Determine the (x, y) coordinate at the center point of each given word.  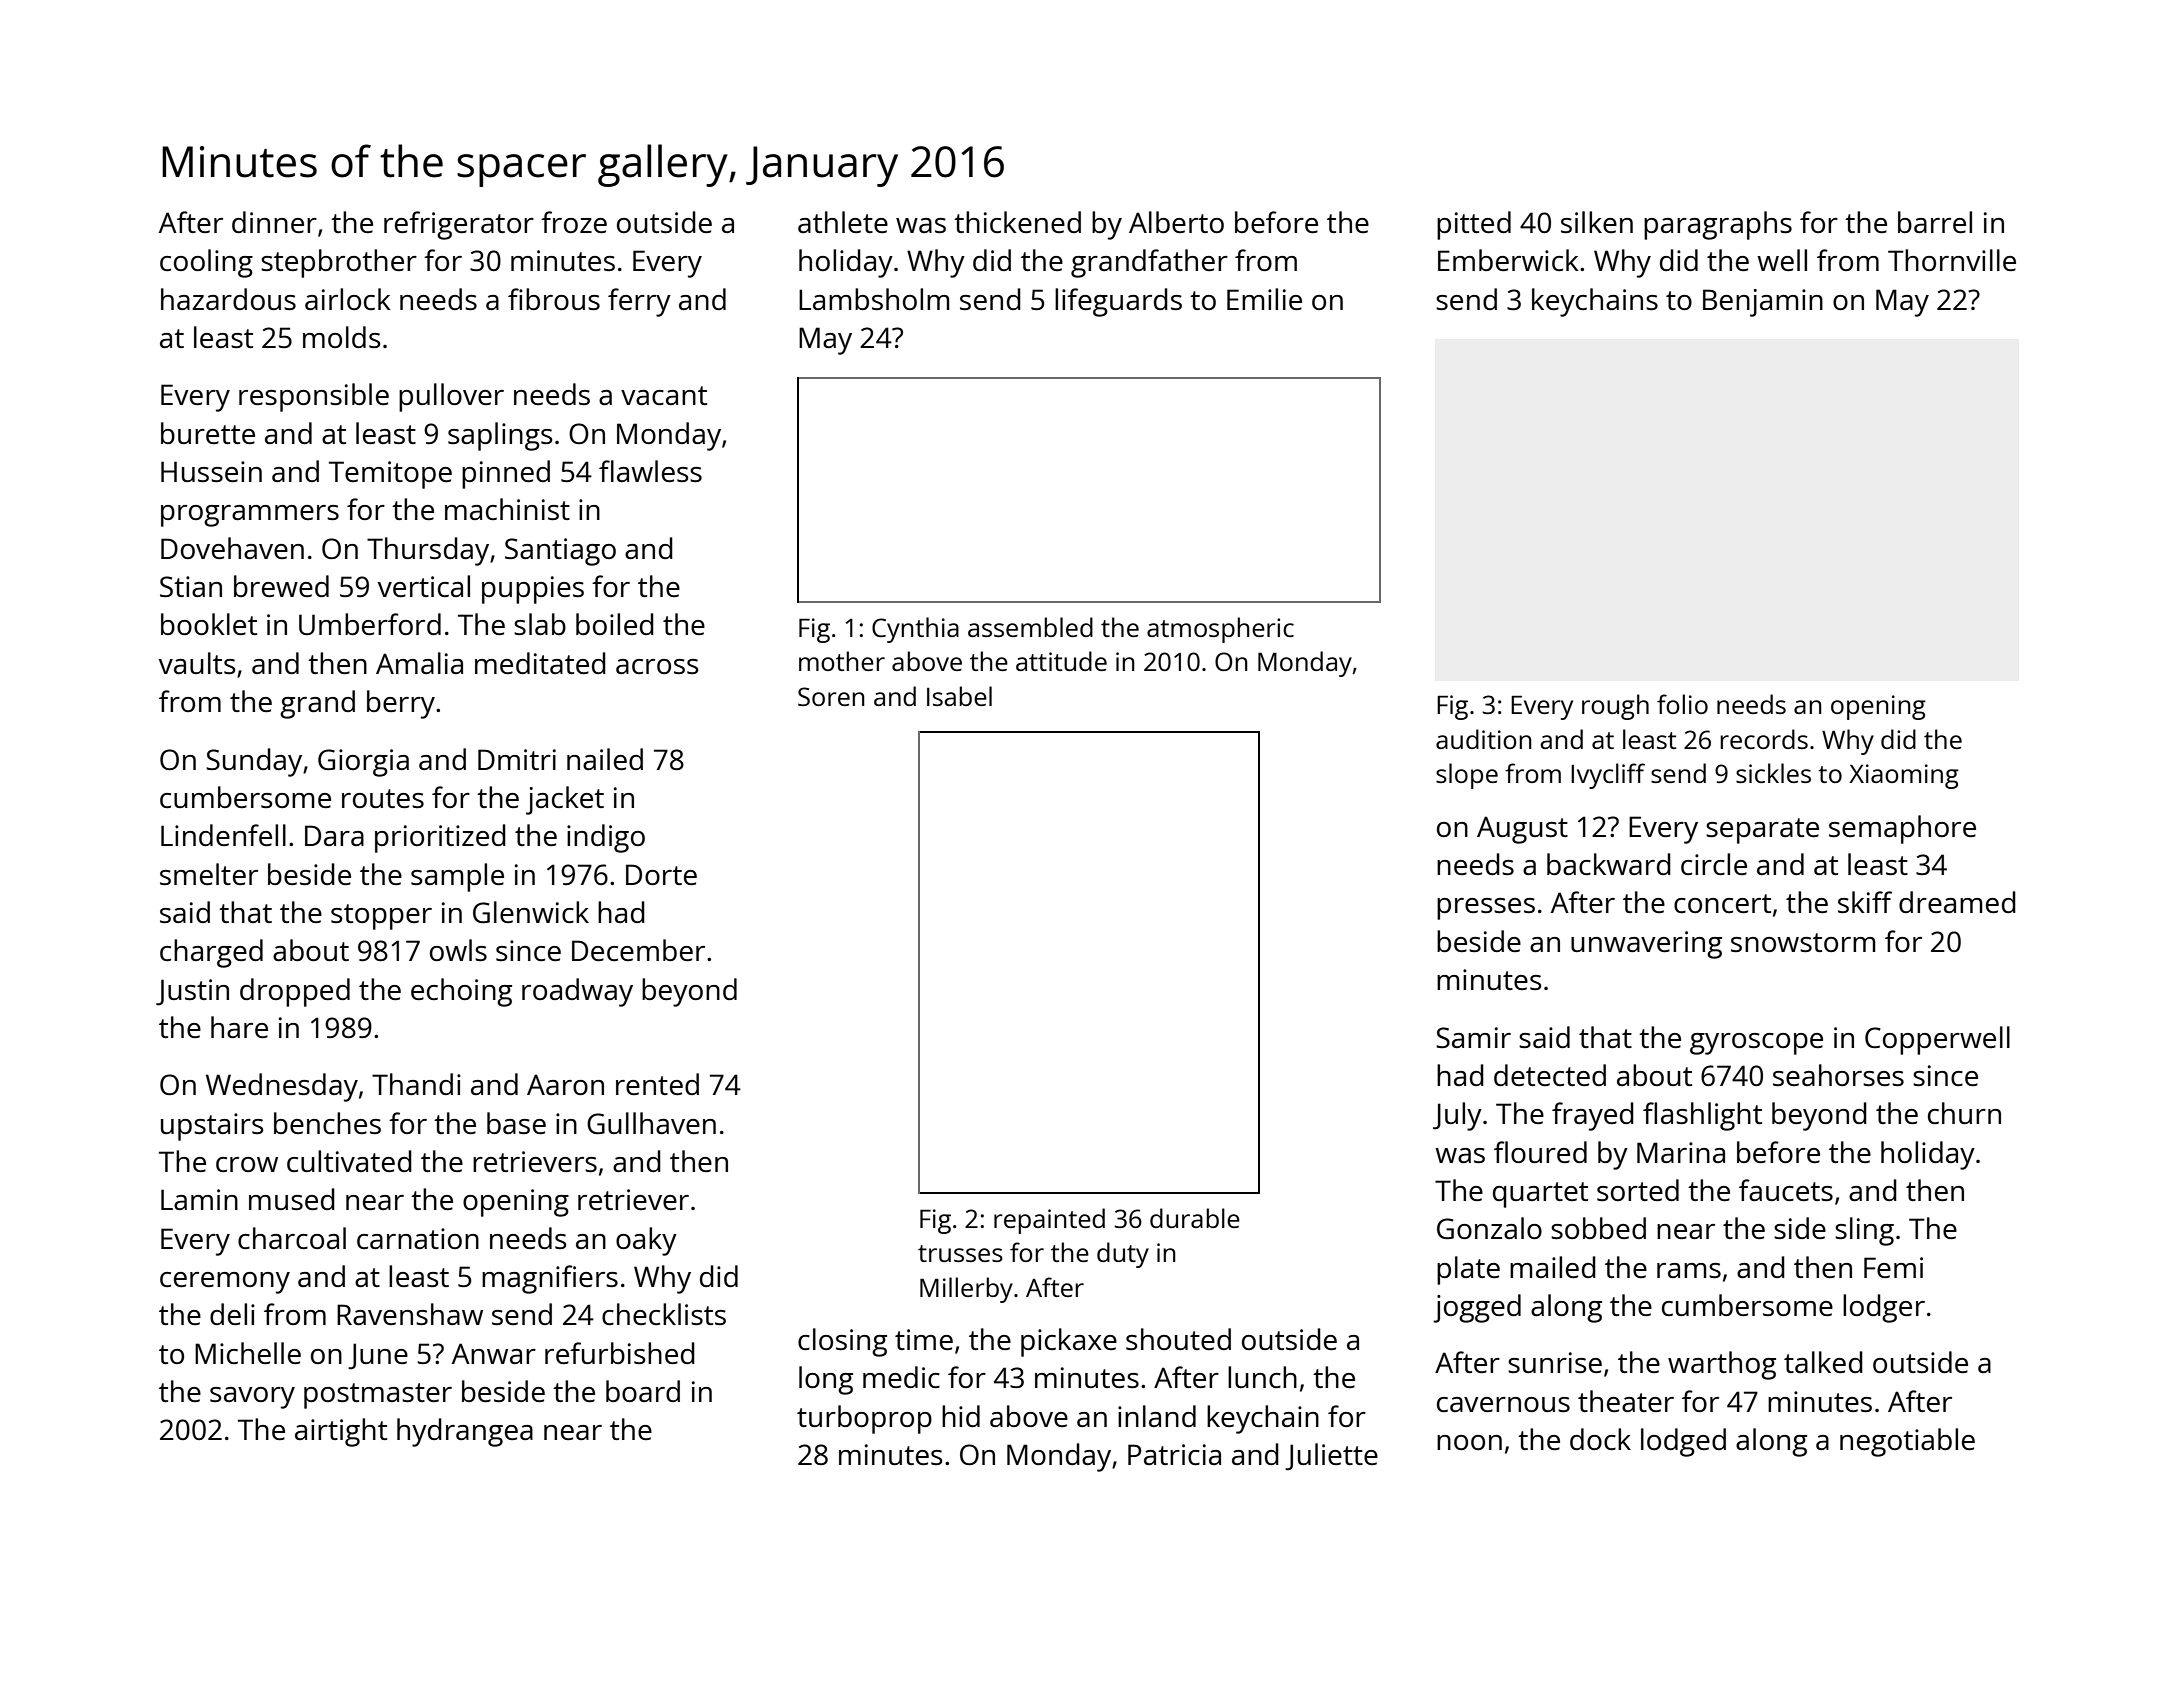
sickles (1773, 773)
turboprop (864, 1419)
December (638, 950)
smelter (209, 874)
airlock (348, 299)
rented (657, 1084)
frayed (1593, 1116)
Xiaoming (1904, 776)
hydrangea (465, 1432)
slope (1467, 776)
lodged (1683, 1442)
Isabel (959, 696)
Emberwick (1508, 260)
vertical (424, 586)
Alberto (1176, 222)
